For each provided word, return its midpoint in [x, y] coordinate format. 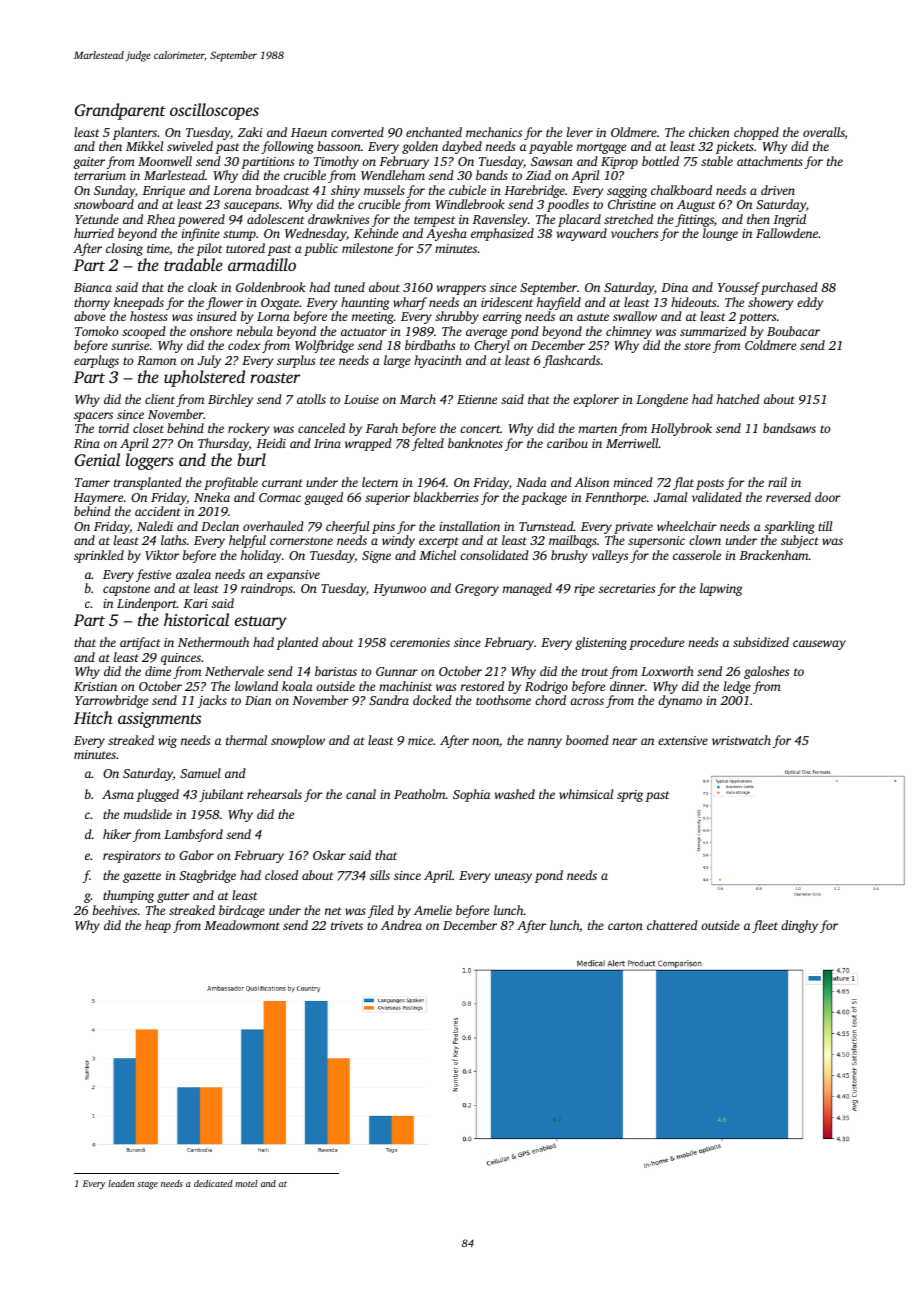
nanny [545, 743]
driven [778, 190]
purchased [789, 288]
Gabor [196, 855]
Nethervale [234, 671]
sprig [630, 796]
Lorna [273, 316]
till [825, 526]
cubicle [467, 190]
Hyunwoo [399, 590]
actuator [364, 332]
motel [246, 1183]
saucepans [251, 207]
